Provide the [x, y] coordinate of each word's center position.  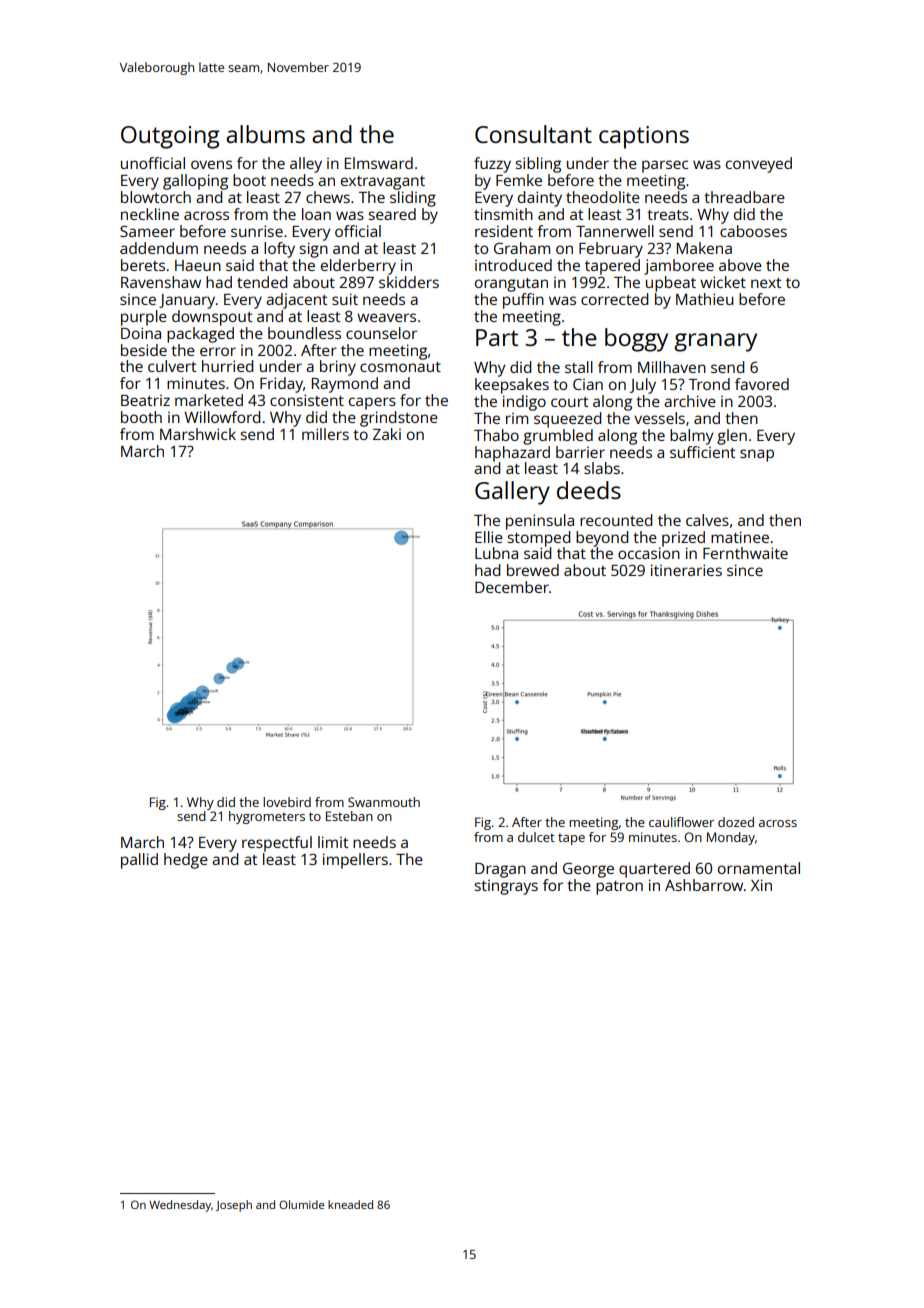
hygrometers [267, 817]
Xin [761, 885]
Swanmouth [384, 802]
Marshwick [198, 434]
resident [504, 231]
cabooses [753, 231]
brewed [533, 570]
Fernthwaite [745, 553]
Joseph [234, 1206]
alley [306, 165]
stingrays [506, 887]
